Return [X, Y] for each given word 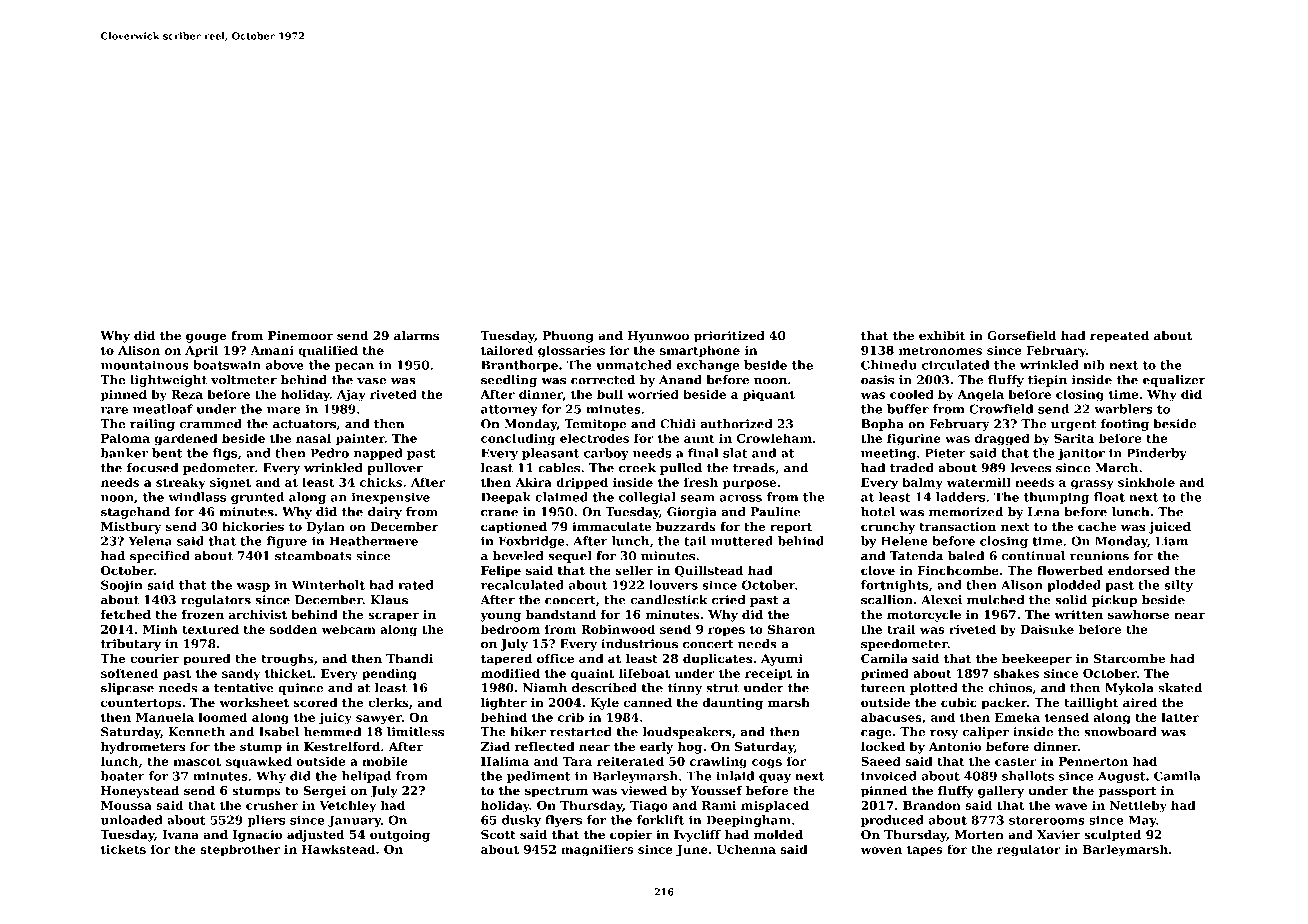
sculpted [1112, 836]
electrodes [594, 438]
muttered [742, 541]
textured [210, 629]
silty [1178, 586]
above [285, 365]
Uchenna [746, 849]
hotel [878, 512]
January [354, 821]
